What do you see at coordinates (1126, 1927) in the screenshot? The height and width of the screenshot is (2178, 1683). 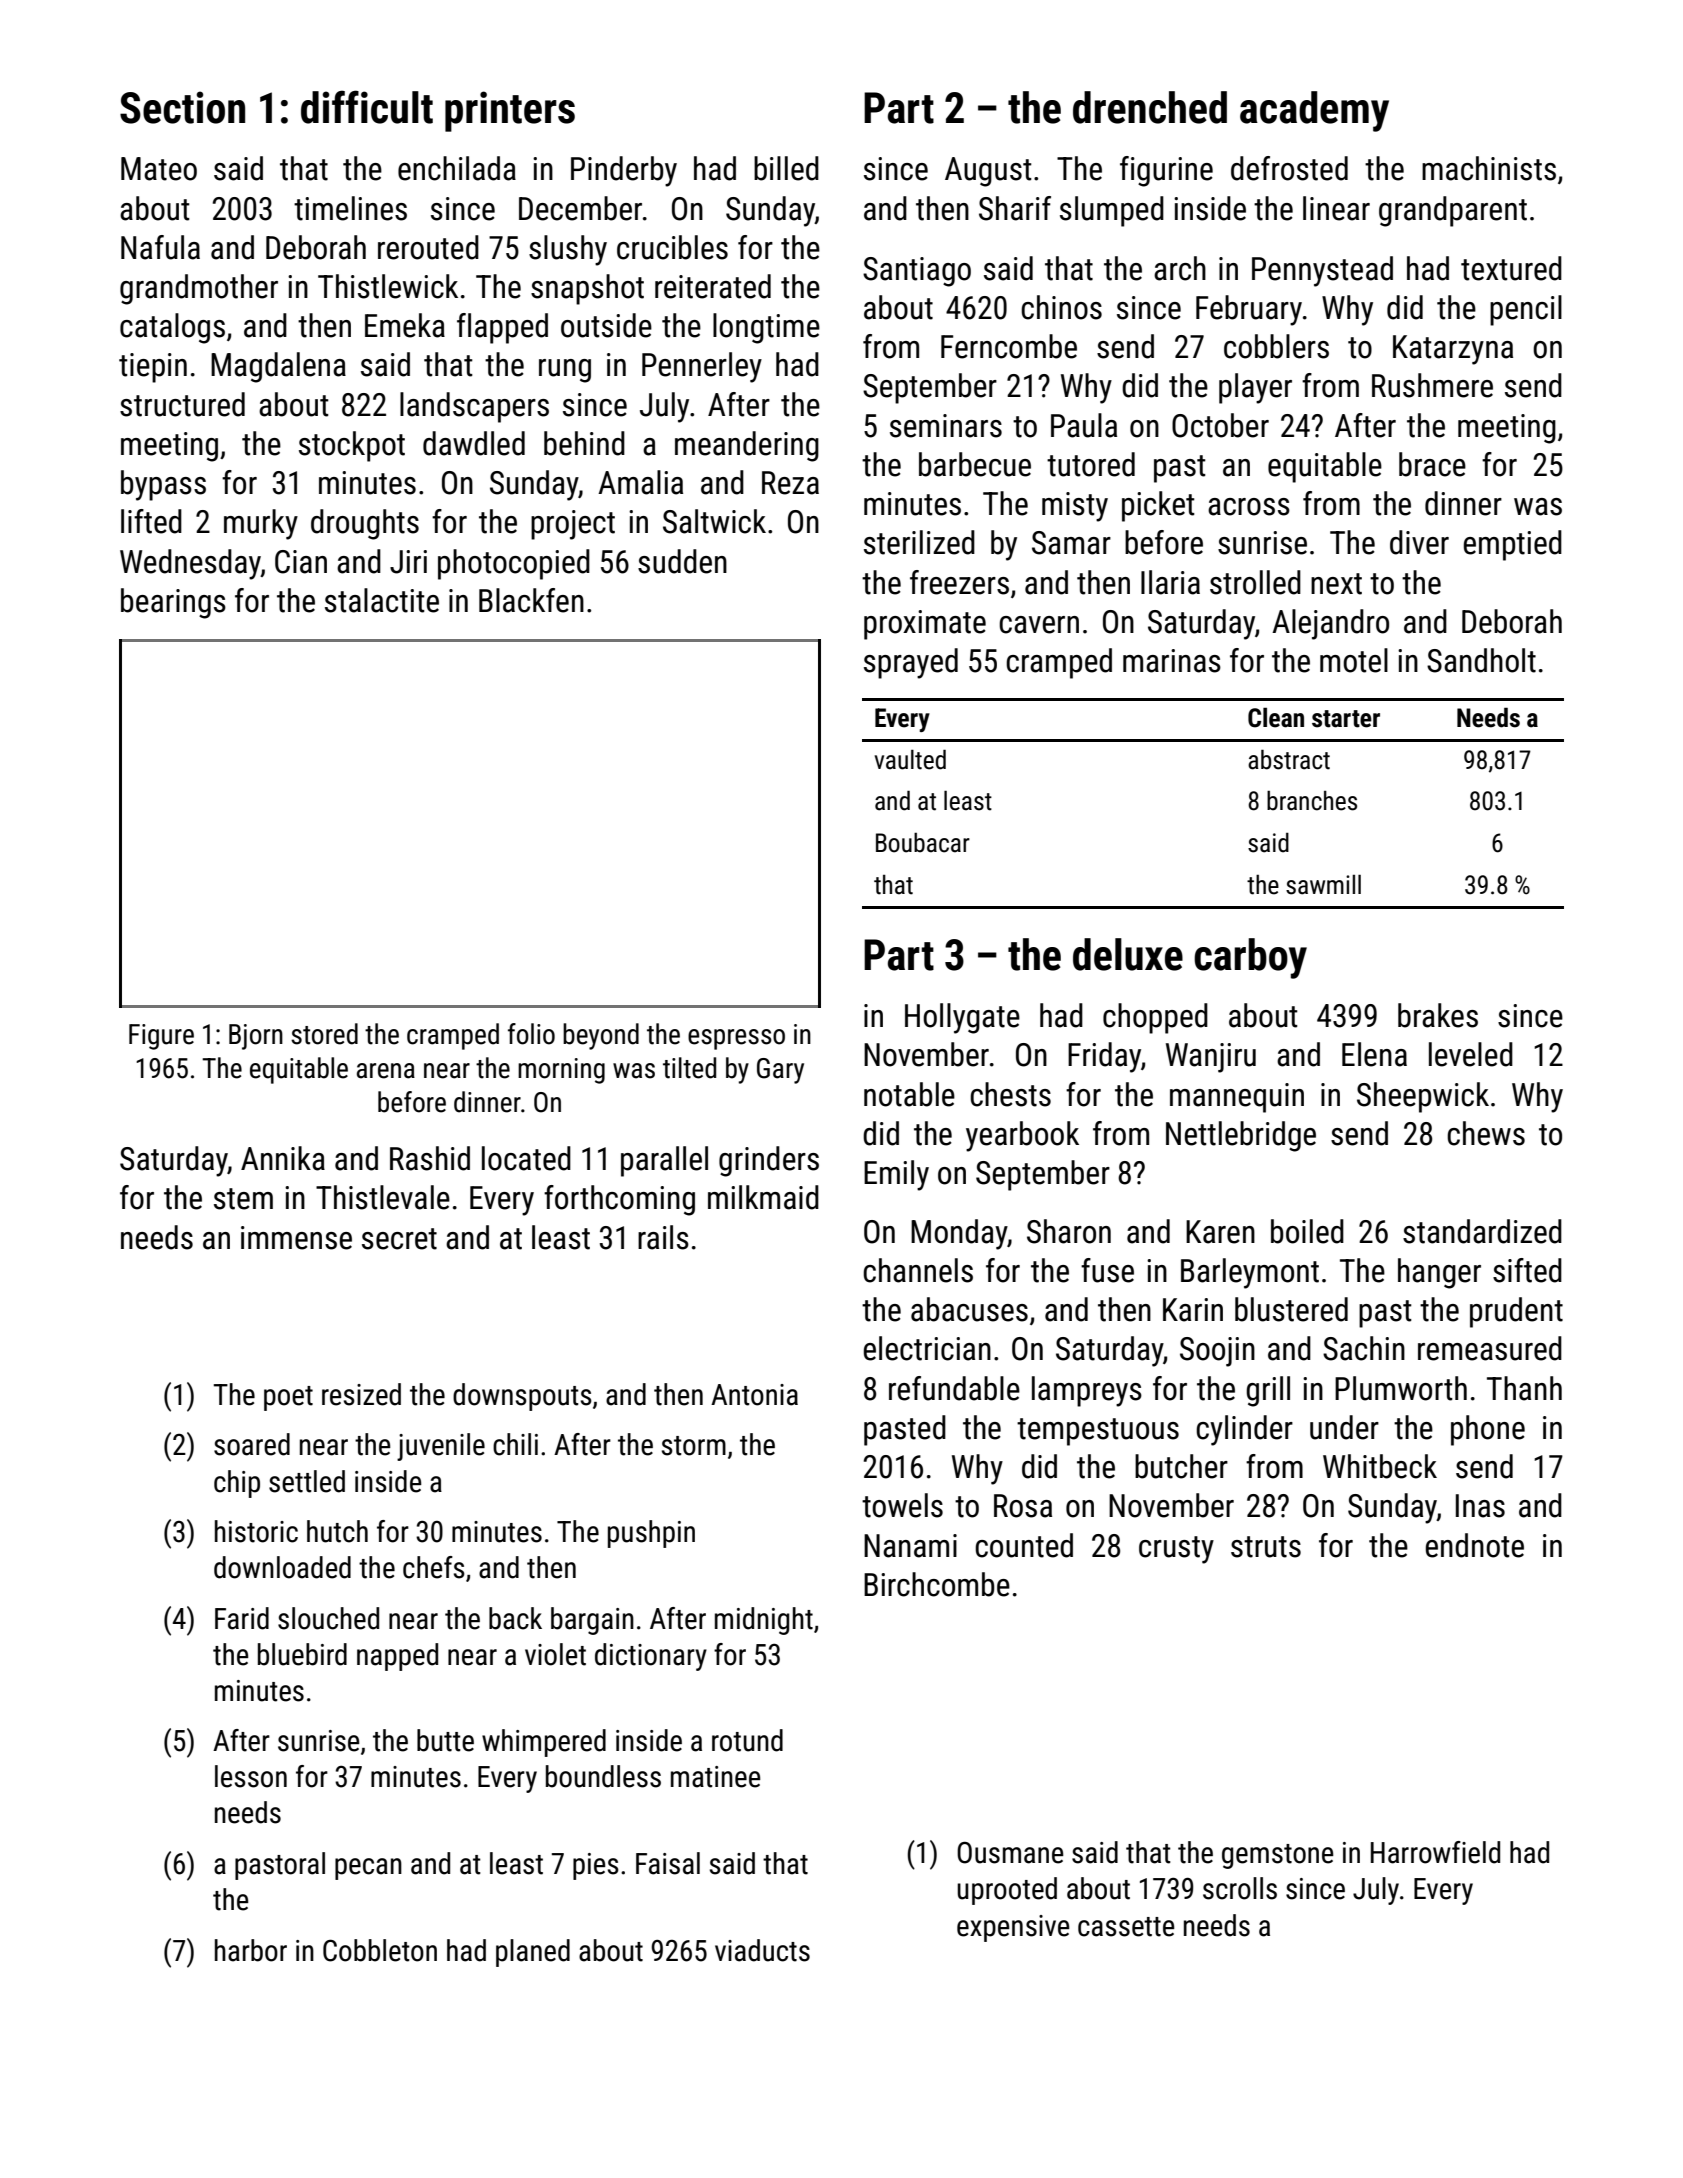 I see `cassette` at bounding box center [1126, 1927].
